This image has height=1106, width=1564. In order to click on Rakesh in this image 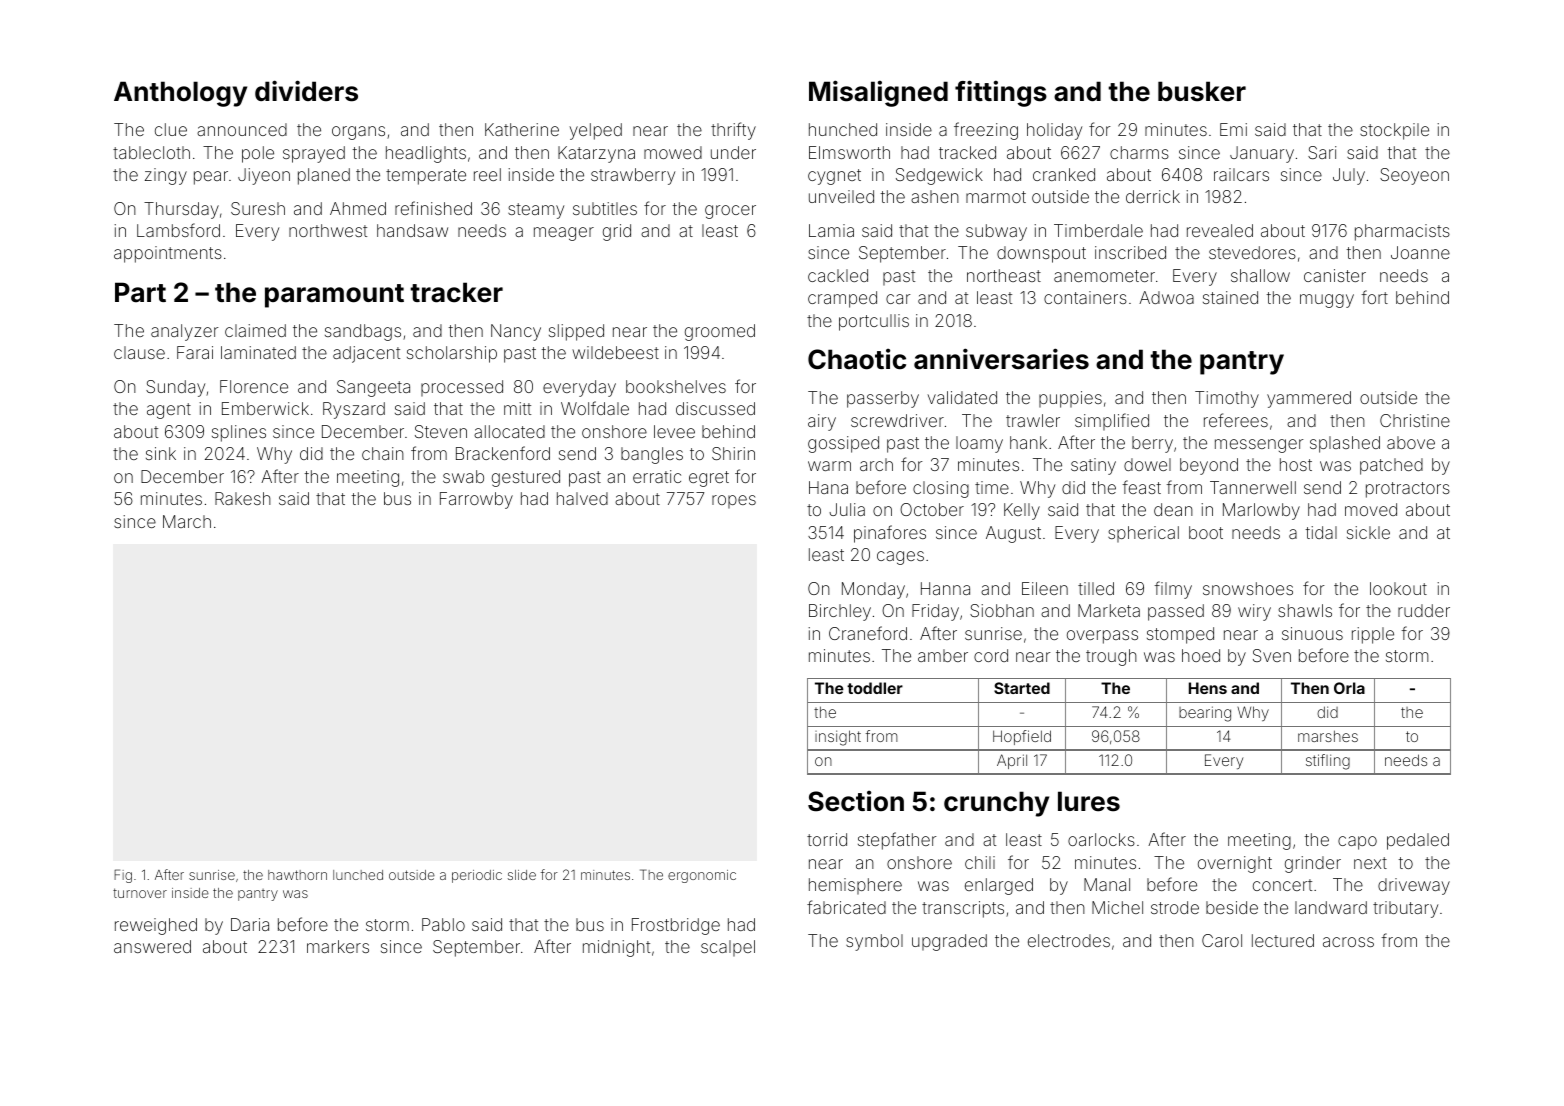, I will do `click(243, 498)`.
